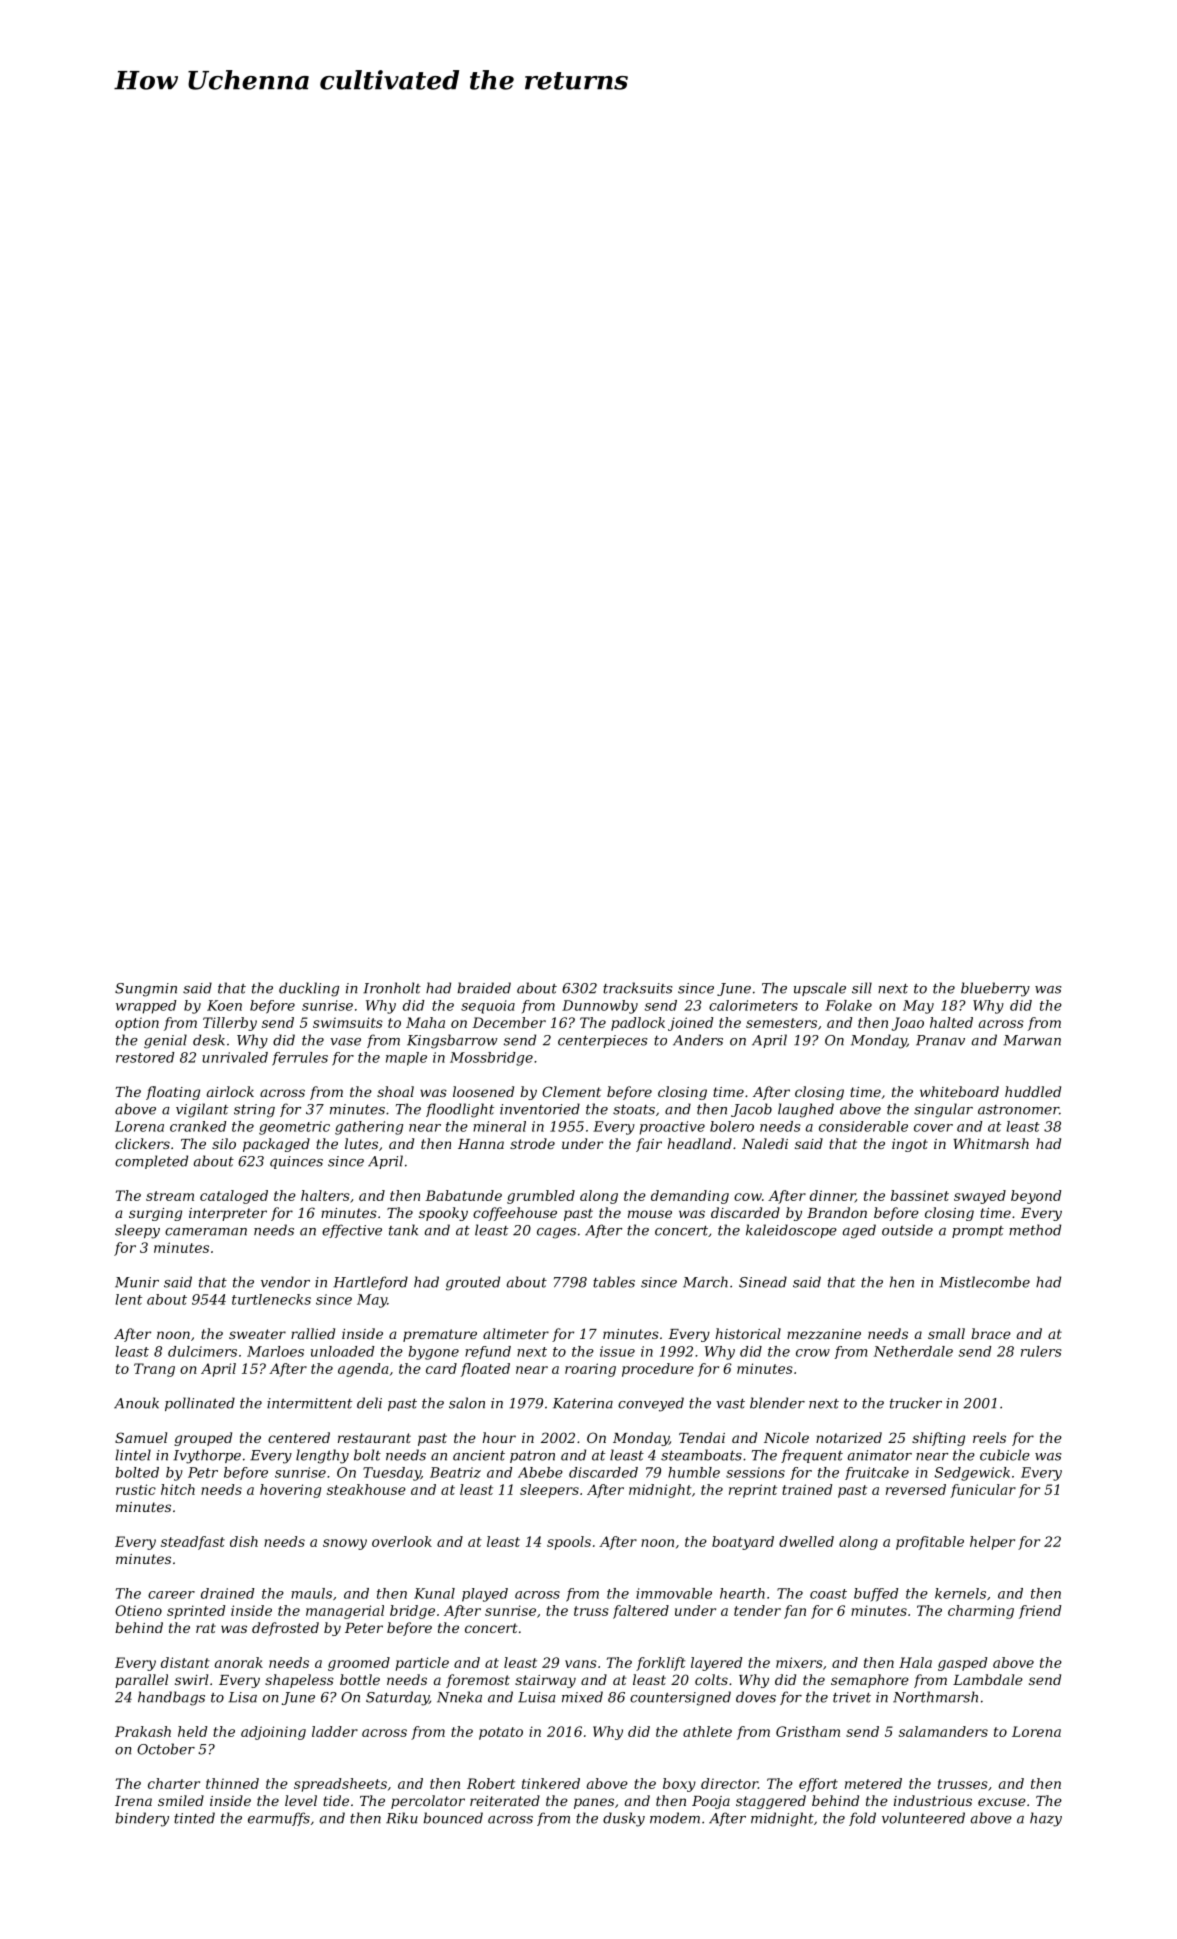 This screenshot has height=1939, width=1177. What do you see at coordinates (232, 1783) in the screenshot?
I see `thinned` at bounding box center [232, 1783].
